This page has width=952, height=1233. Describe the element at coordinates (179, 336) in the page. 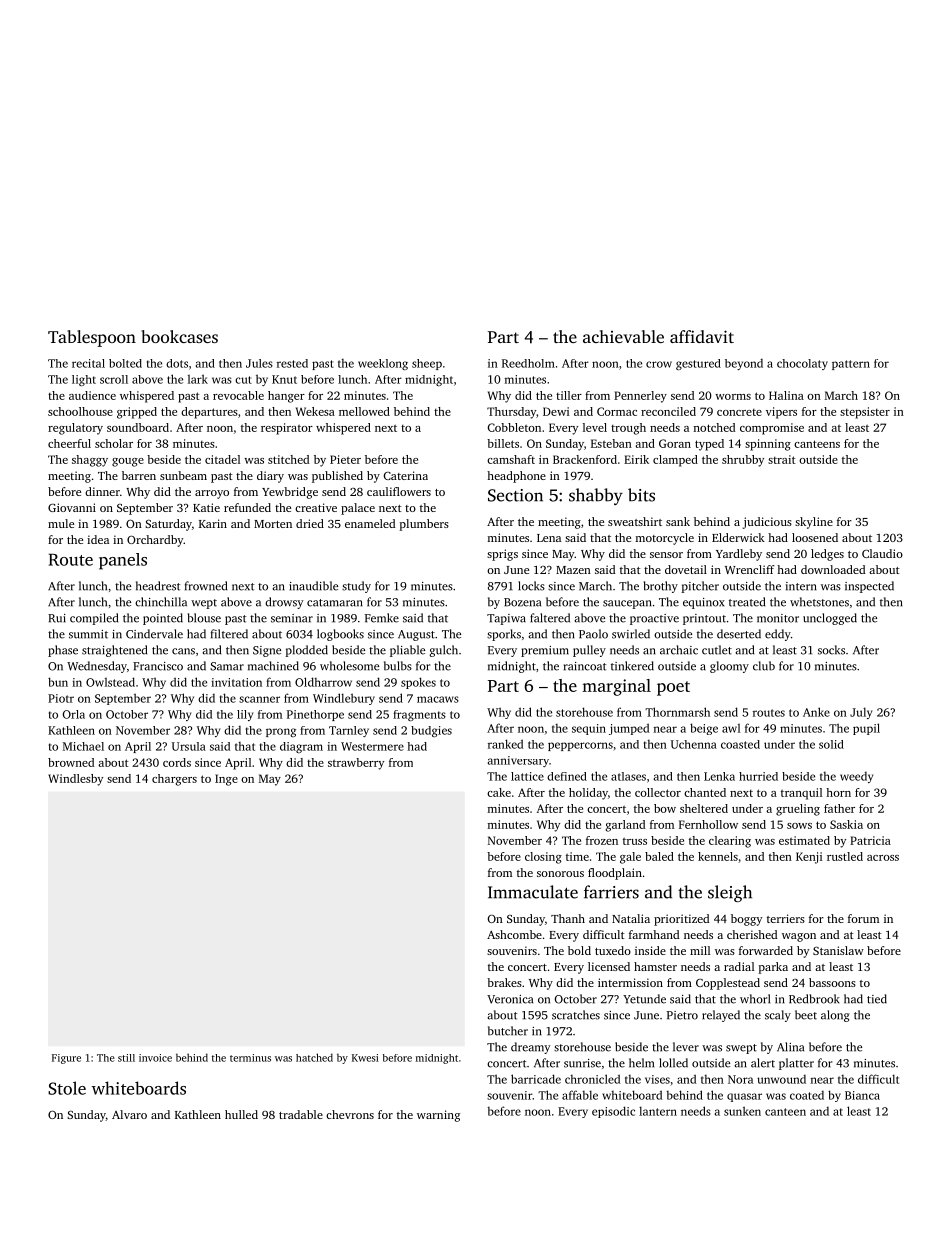

I see `bookcases` at that location.
